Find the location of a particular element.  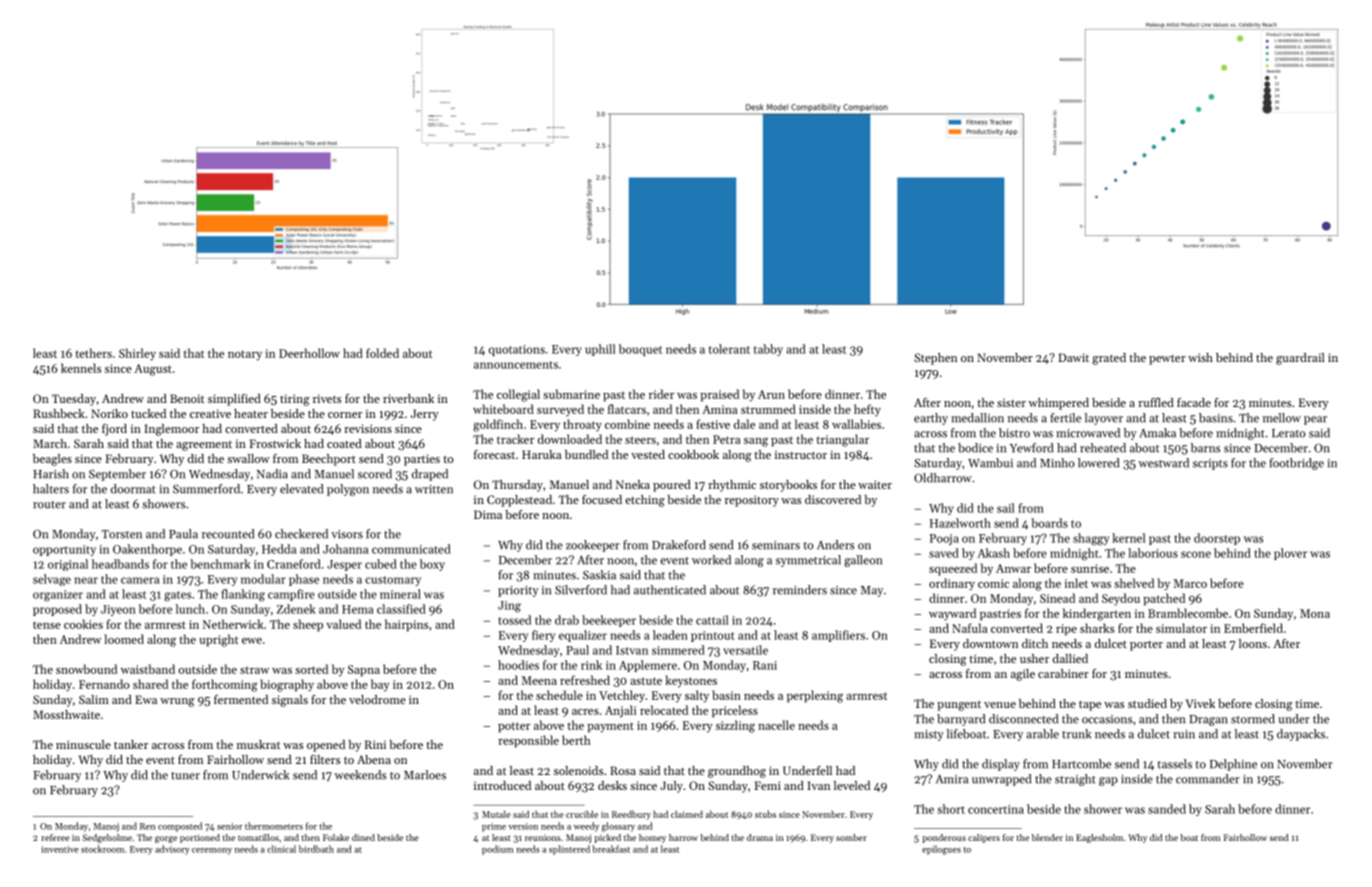

announcements is located at coordinates (516, 365).
